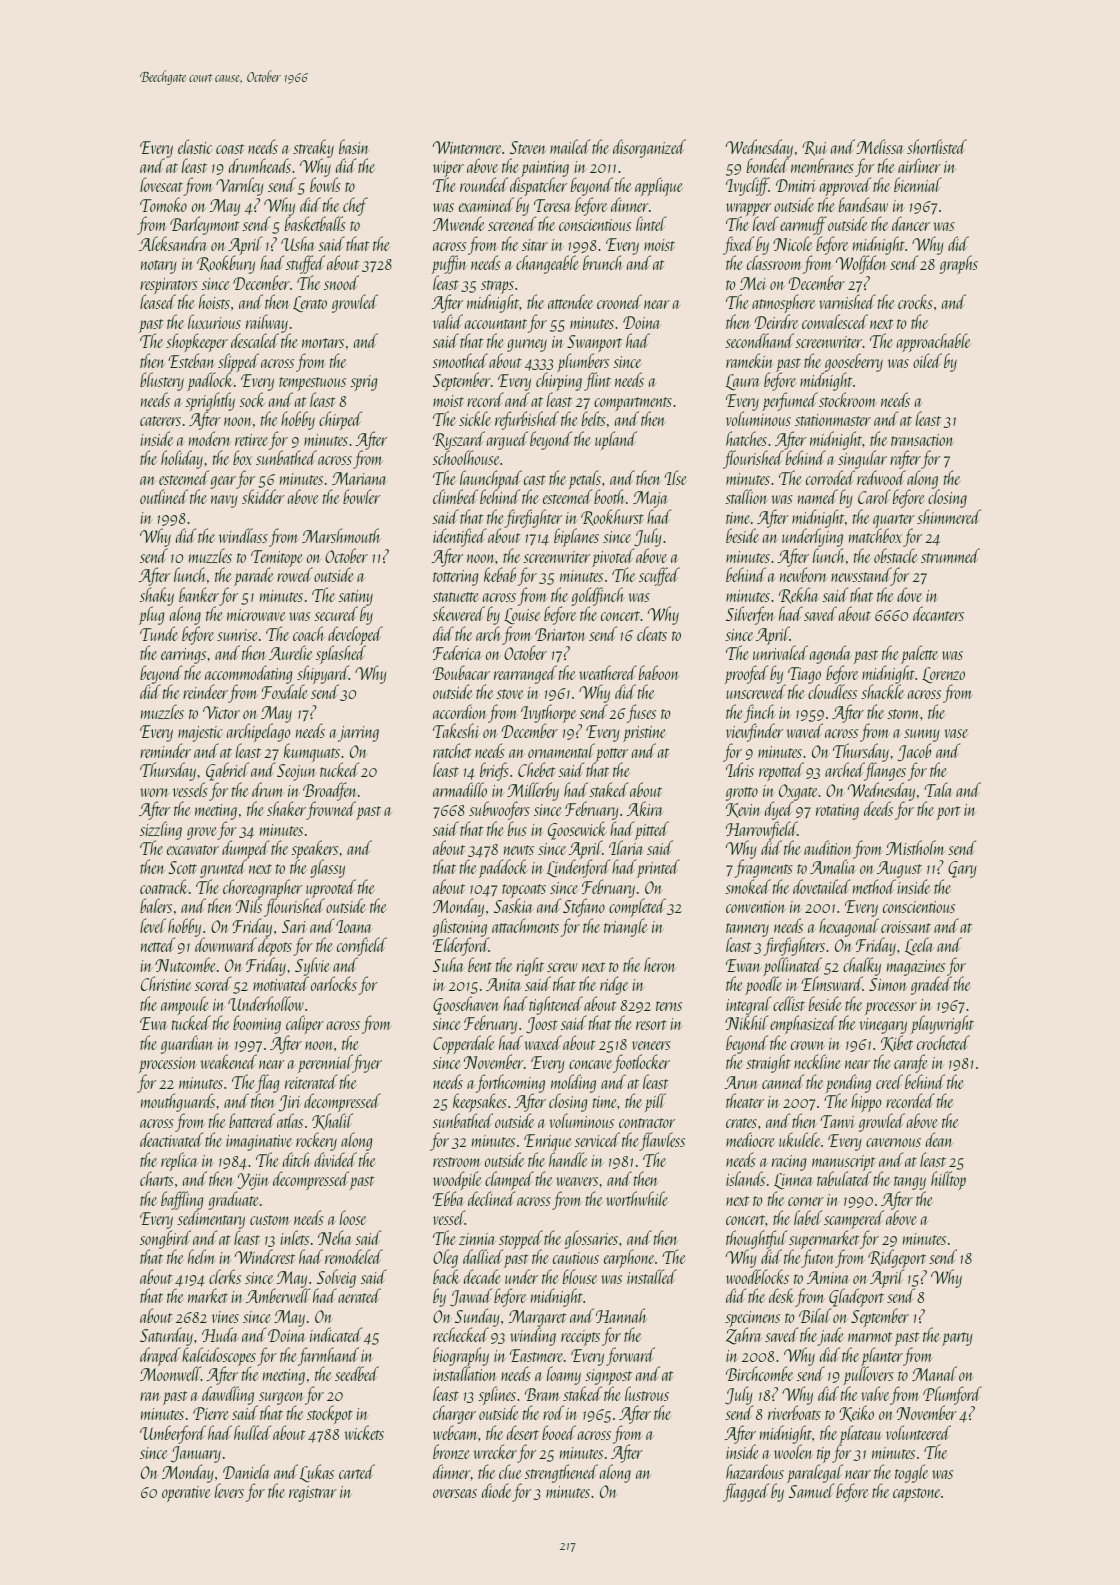 Image resolution: width=1120 pixels, height=1585 pixels. I want to click on elastic, so click(195, 146).
